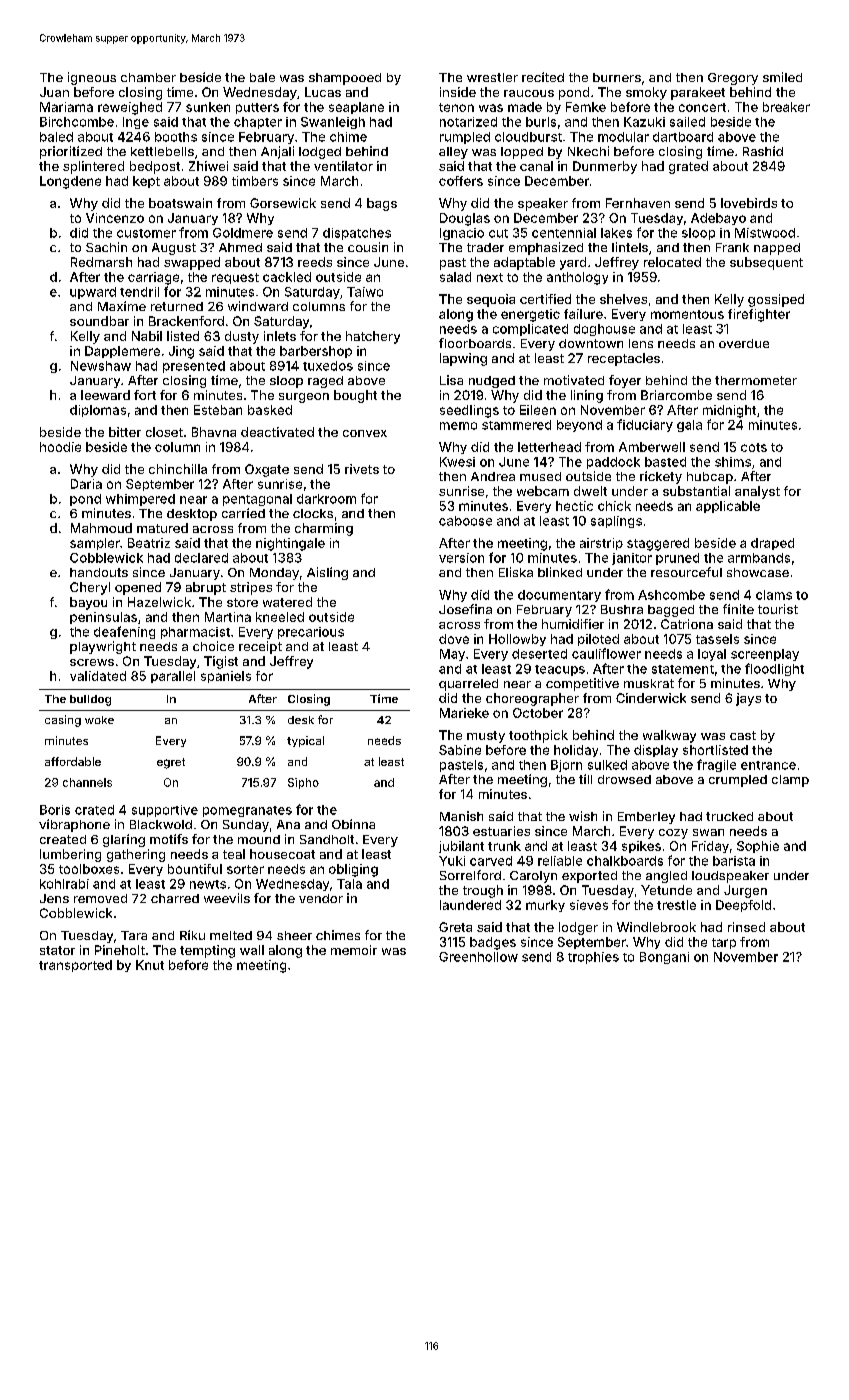 This screenshot has width=849, height=1400. Describe the element at coordinates (373, 337) in the screenshot. I see `hatchery` at that location.
